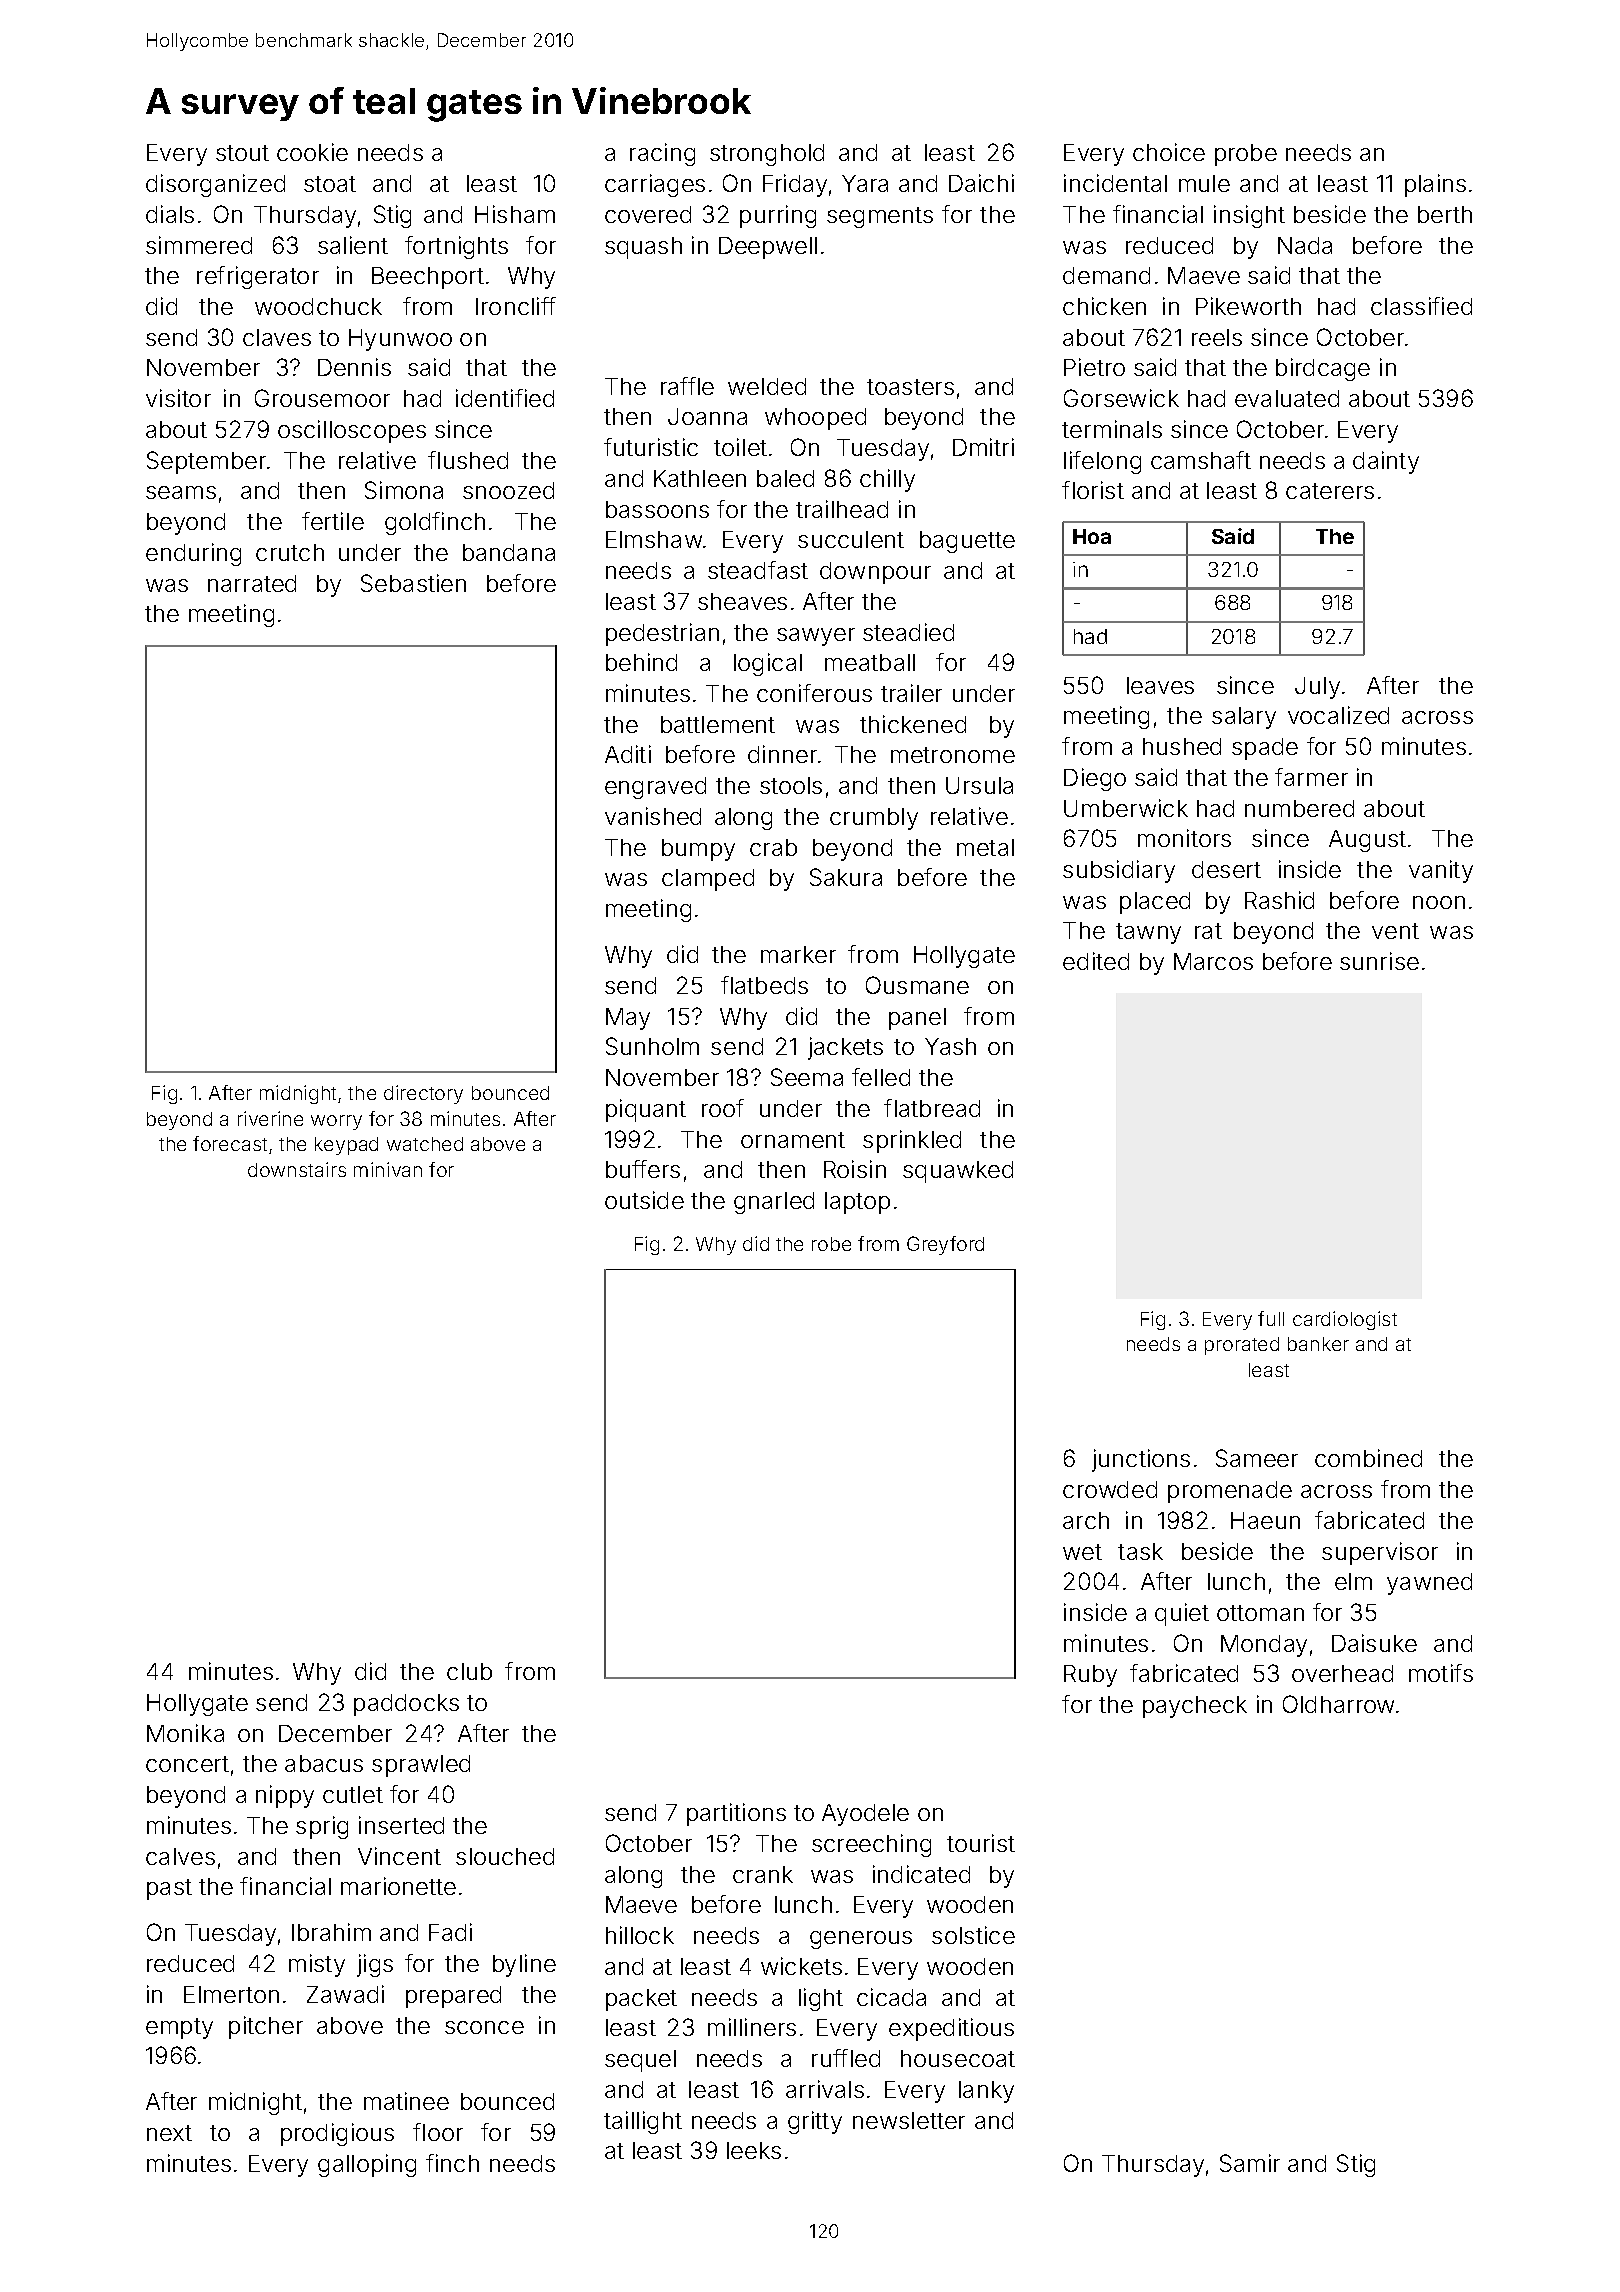 The width and height of the image is (1620, 2292). What do you see at coordinates (1096, 961) in the image?
I see `edited` at bounding box center [1096, 961].
